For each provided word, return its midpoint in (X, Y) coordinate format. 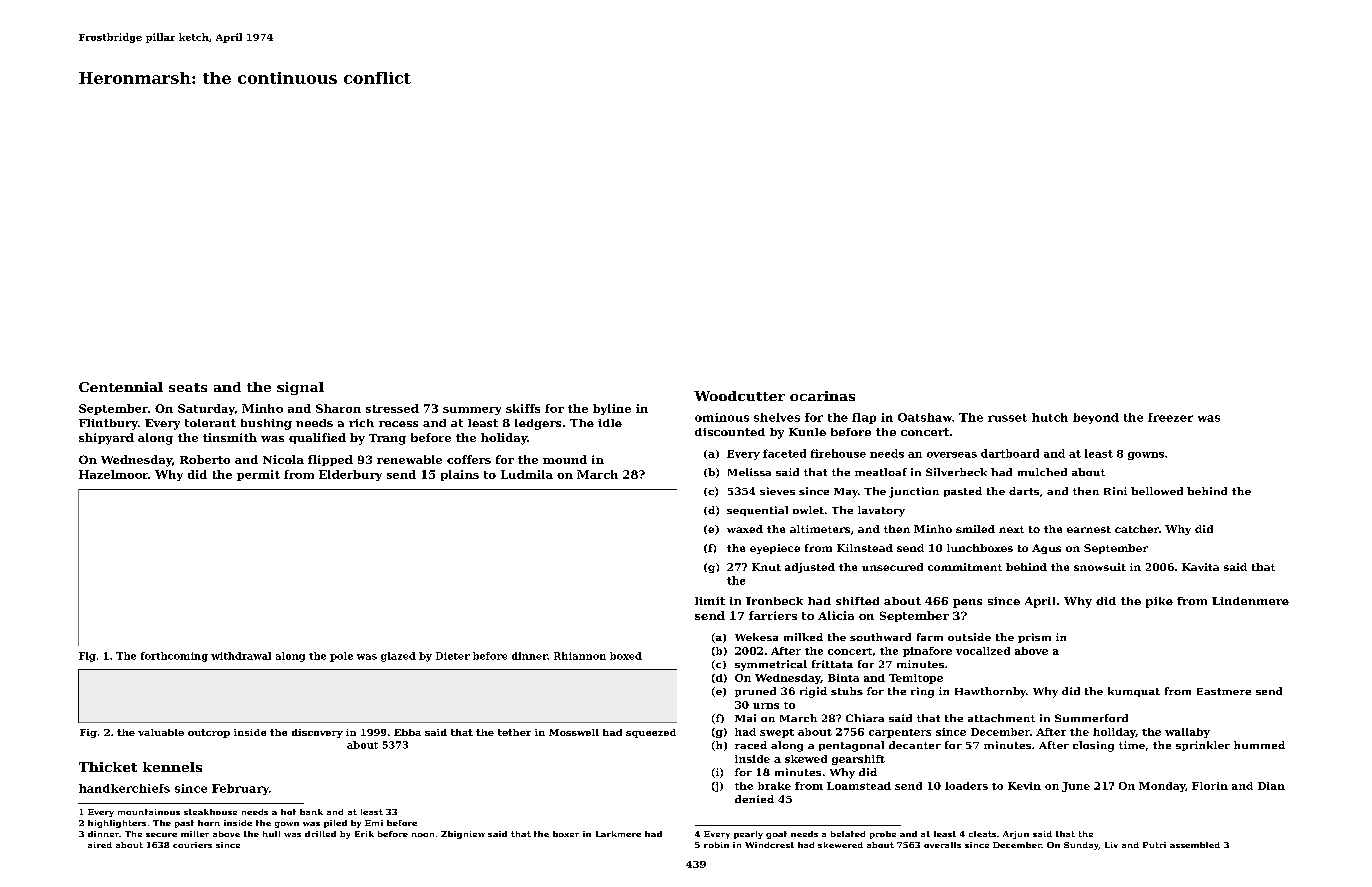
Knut (766, 567)
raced (751, 745)
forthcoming (174, 657)
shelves (777, 417)
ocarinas (822, 396)
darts (1024, 491)
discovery (317, 733)
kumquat (1134, 692)
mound (565, 459)
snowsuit (1100, 567)
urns (766, 706)
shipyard (106, 439)
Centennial (121, 387)
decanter (915, 745)
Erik (364, 834)
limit (710, 601)
